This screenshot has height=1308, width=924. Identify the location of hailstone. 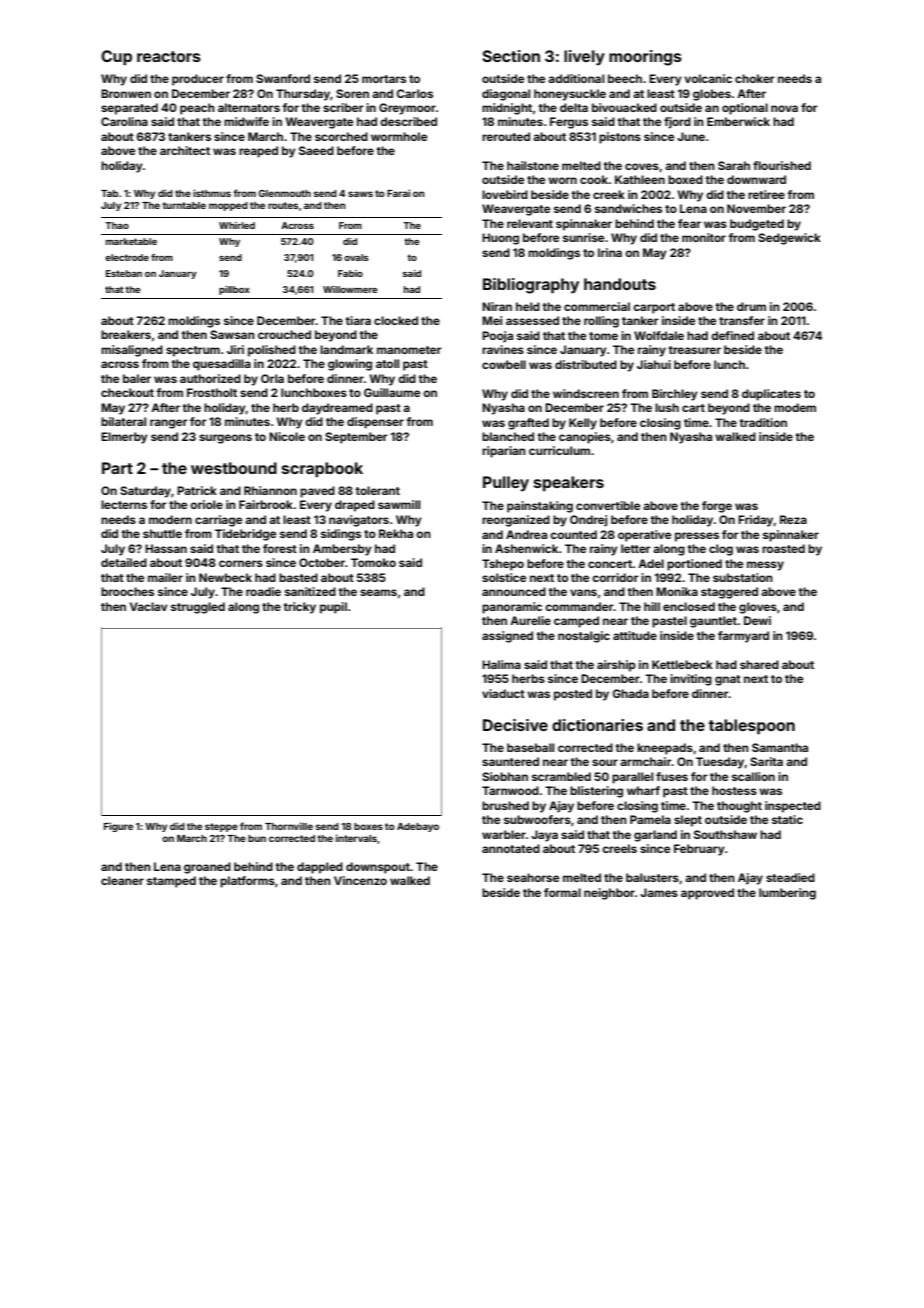
(533, 165).
